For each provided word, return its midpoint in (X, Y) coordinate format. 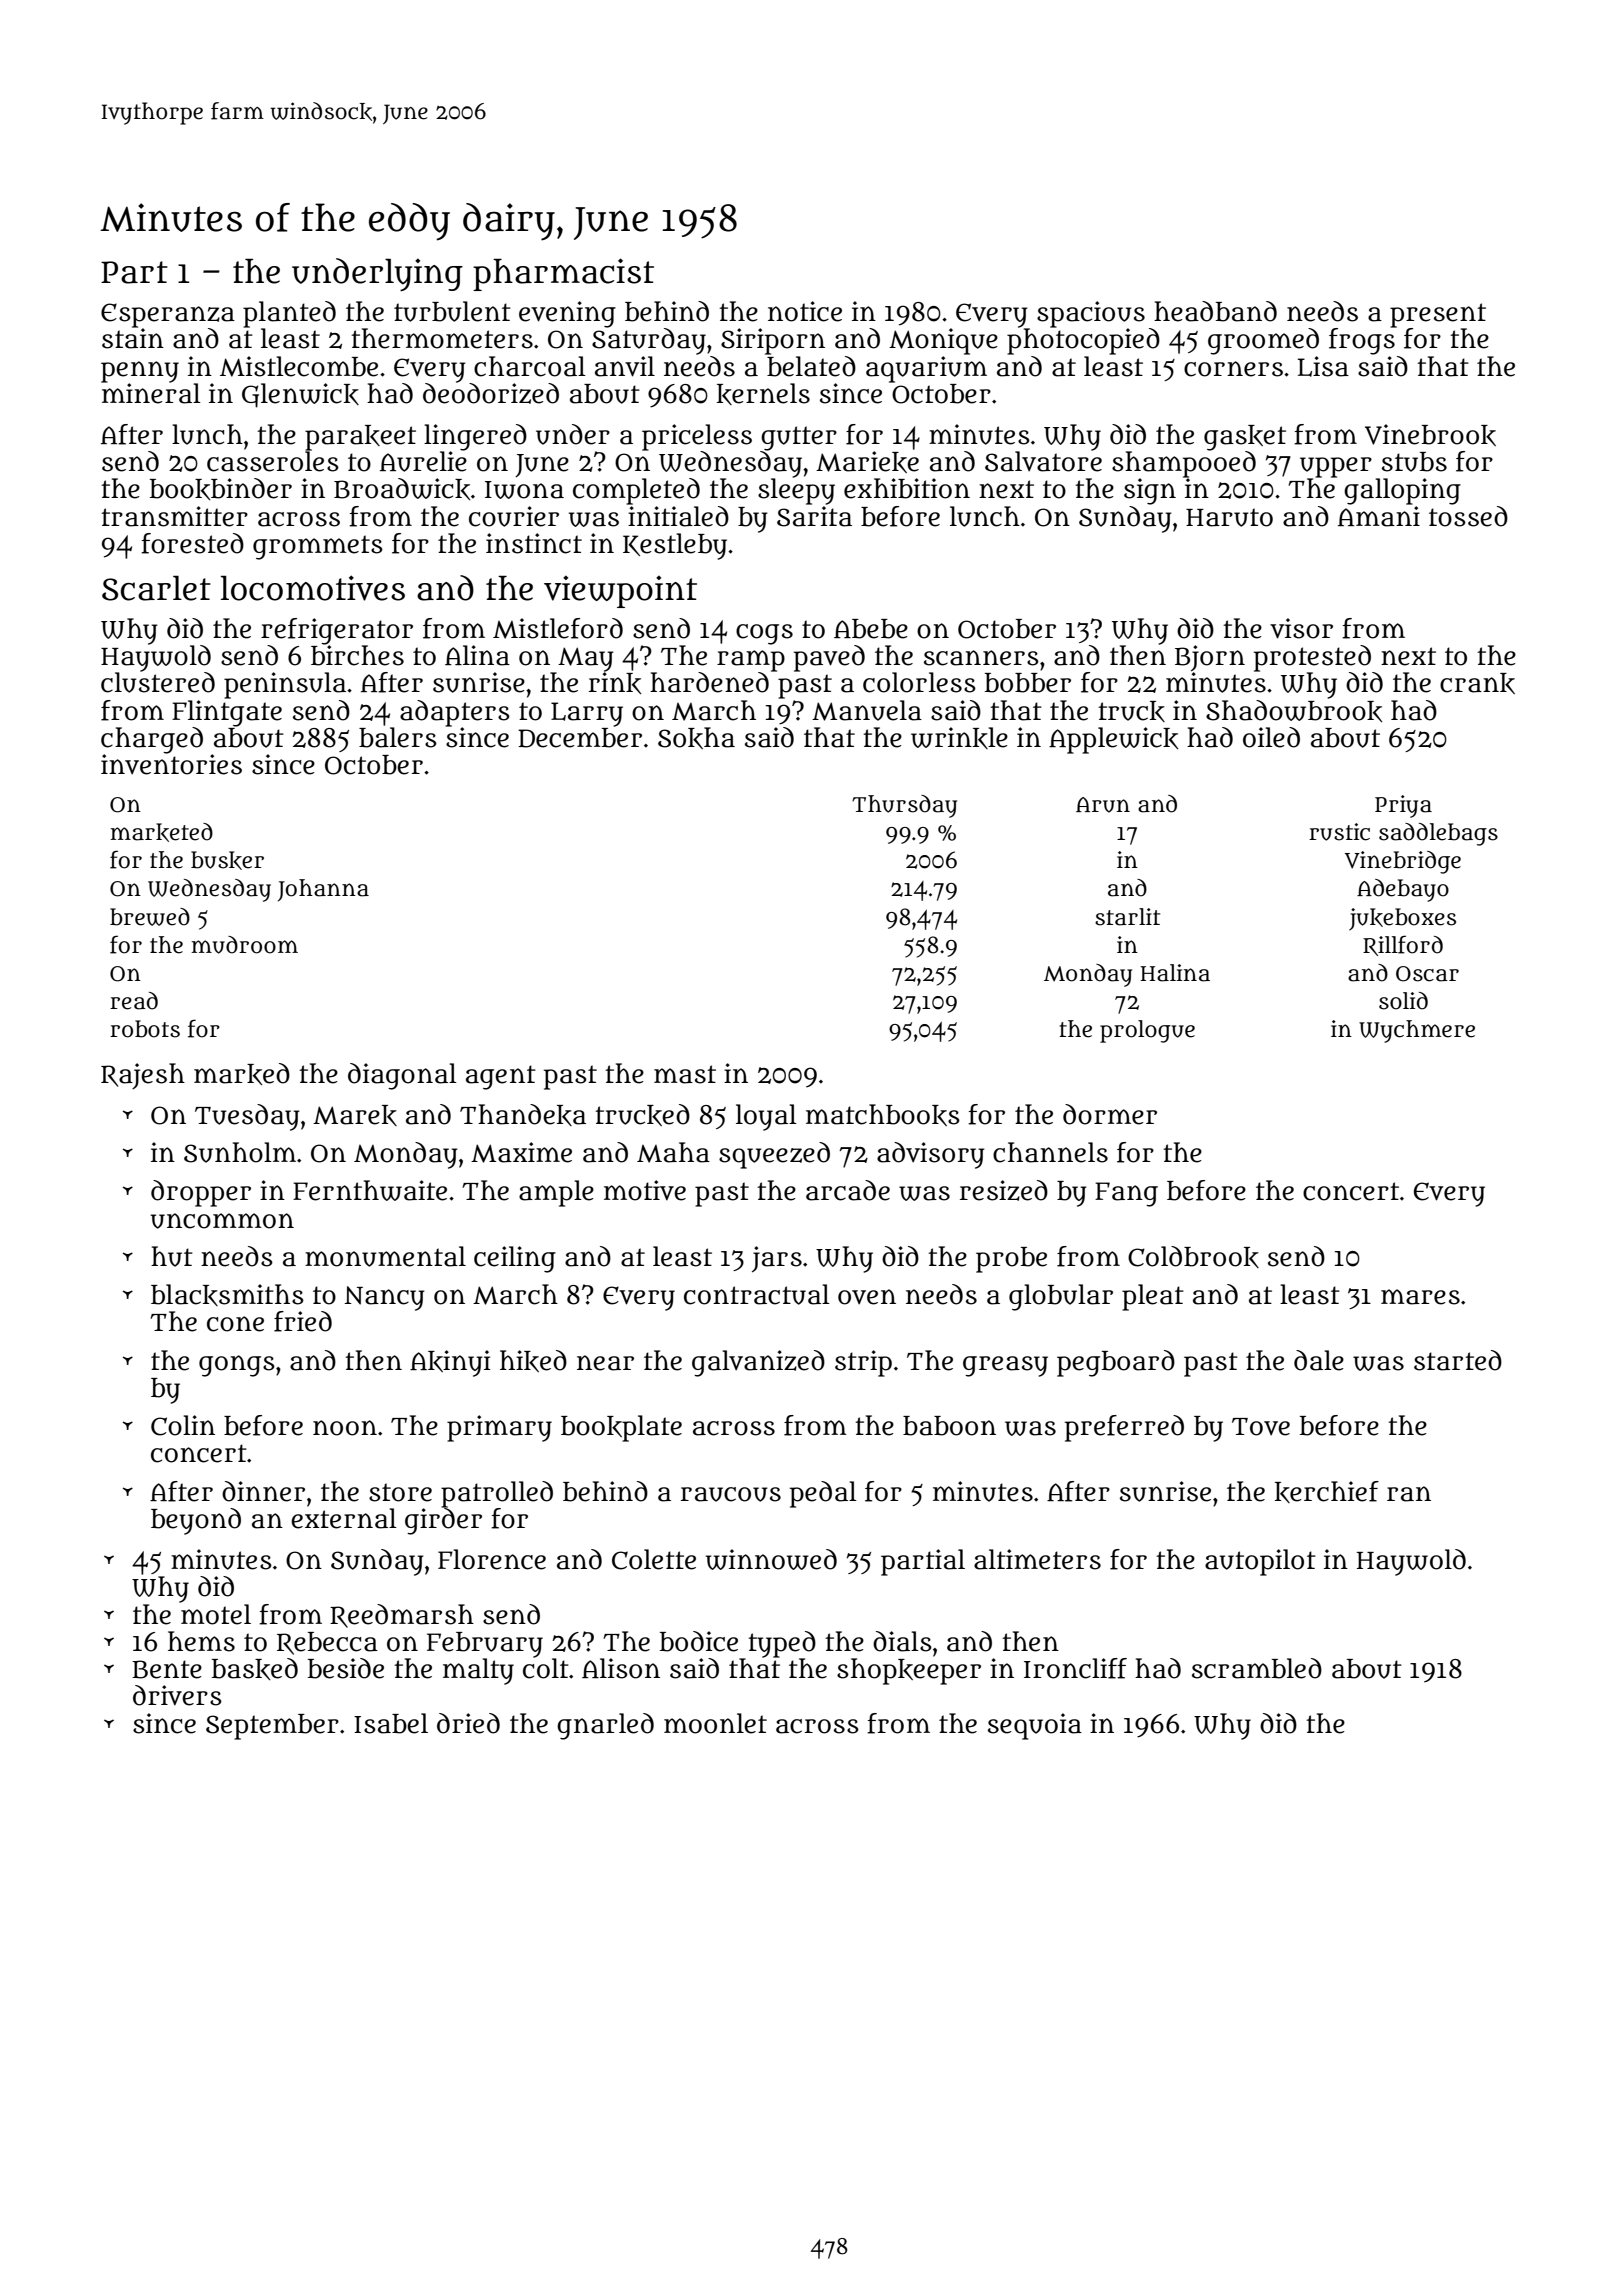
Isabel (391, 1723)
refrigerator (337, 631)
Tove (1261, 1427)
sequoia (1035, 1726)
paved (829, 658)
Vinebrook (1430, 435)
